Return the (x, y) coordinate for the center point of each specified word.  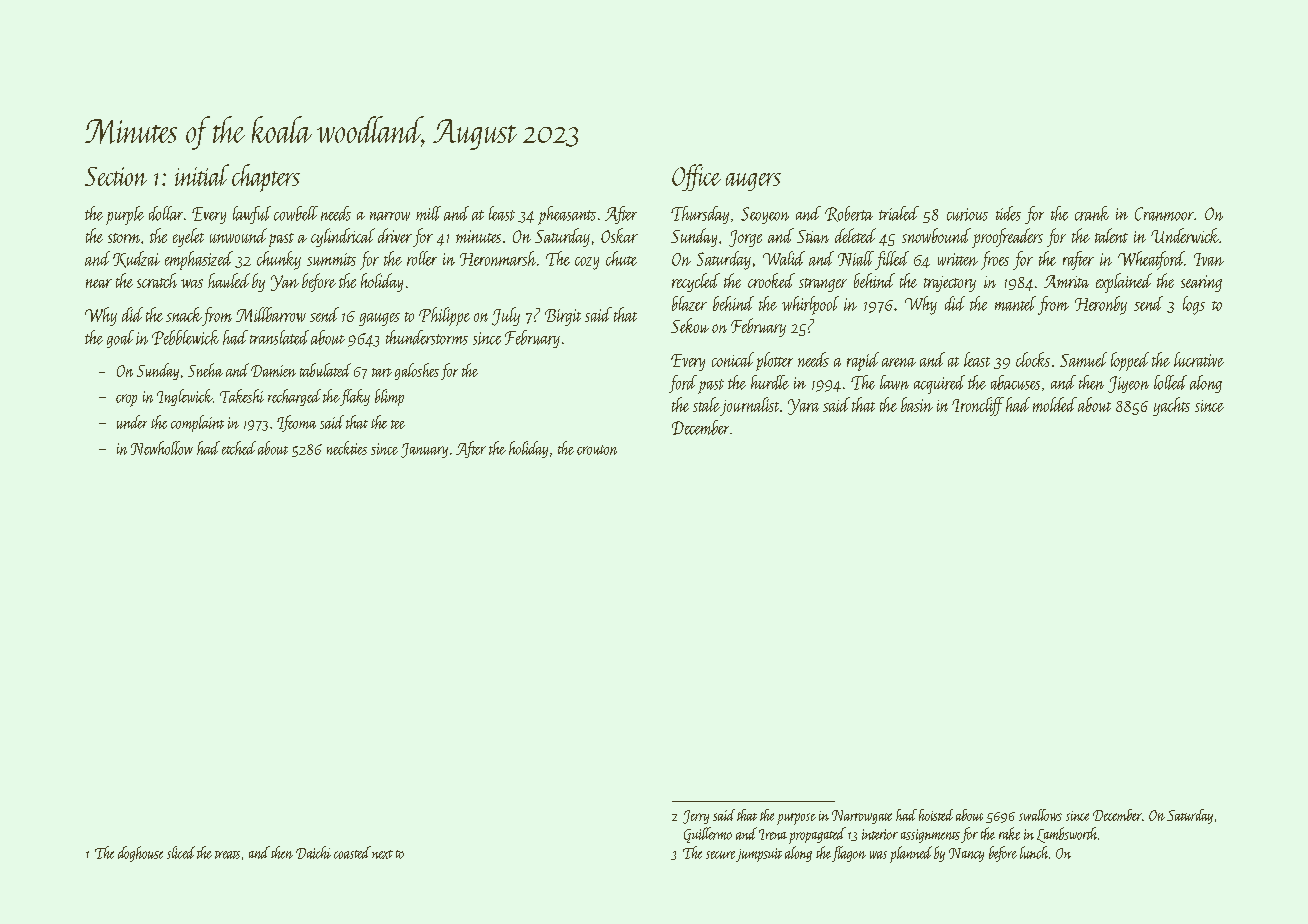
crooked (771, 280)
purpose (796, 819)
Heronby (1101, 305)
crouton (597, 450)
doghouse (140, 854)
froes (995, 260)
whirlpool (810, 305)
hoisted (936, 815)
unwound (238, 235)
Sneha (205, 370)
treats (227, 855)
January (424, 450)
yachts (1171, 406)
